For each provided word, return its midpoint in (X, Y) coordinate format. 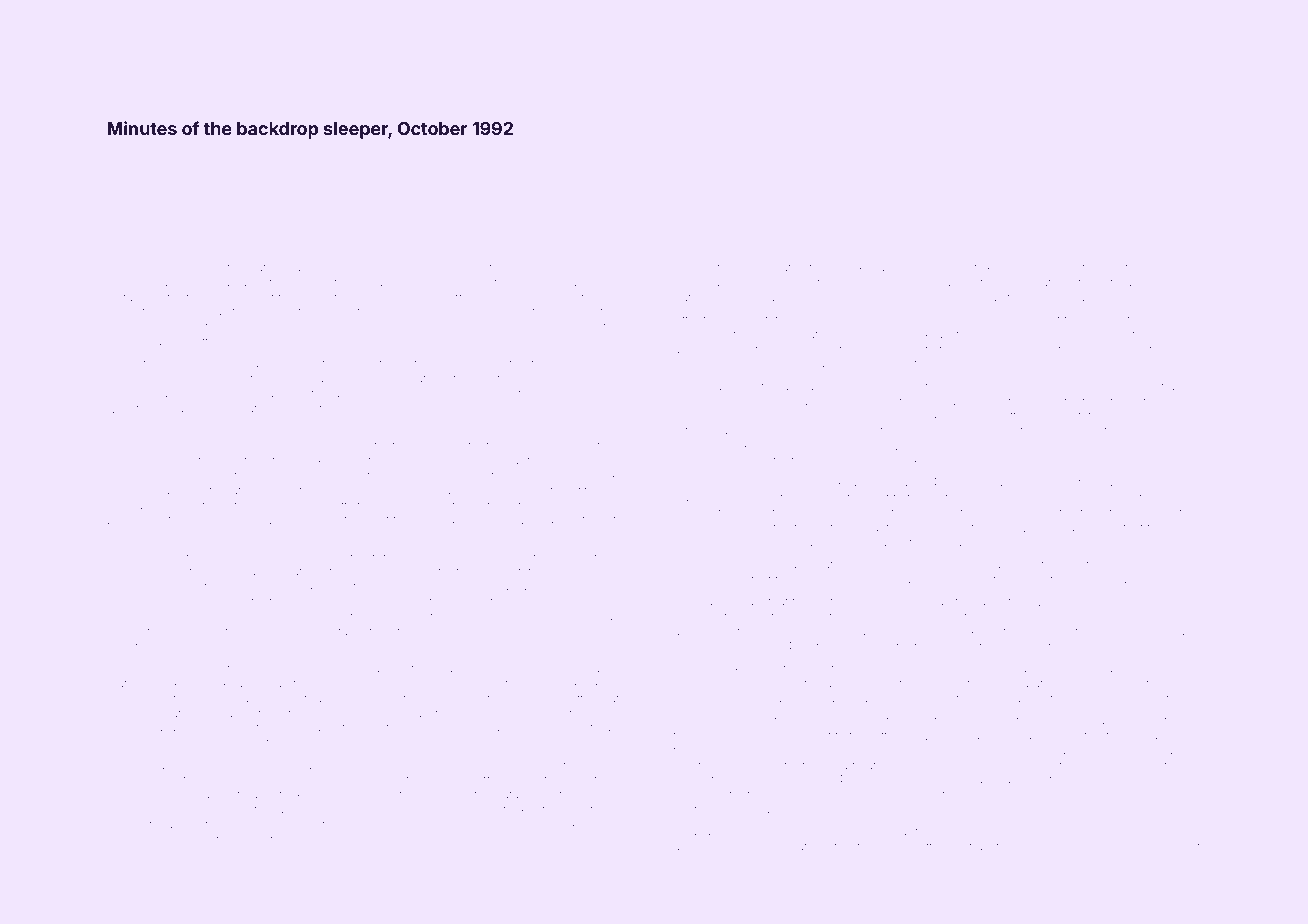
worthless (1131, 267)
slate (486, 267)
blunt (1186, 846)
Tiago (769, 810)
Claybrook (342, 840)
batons (268, 267)
